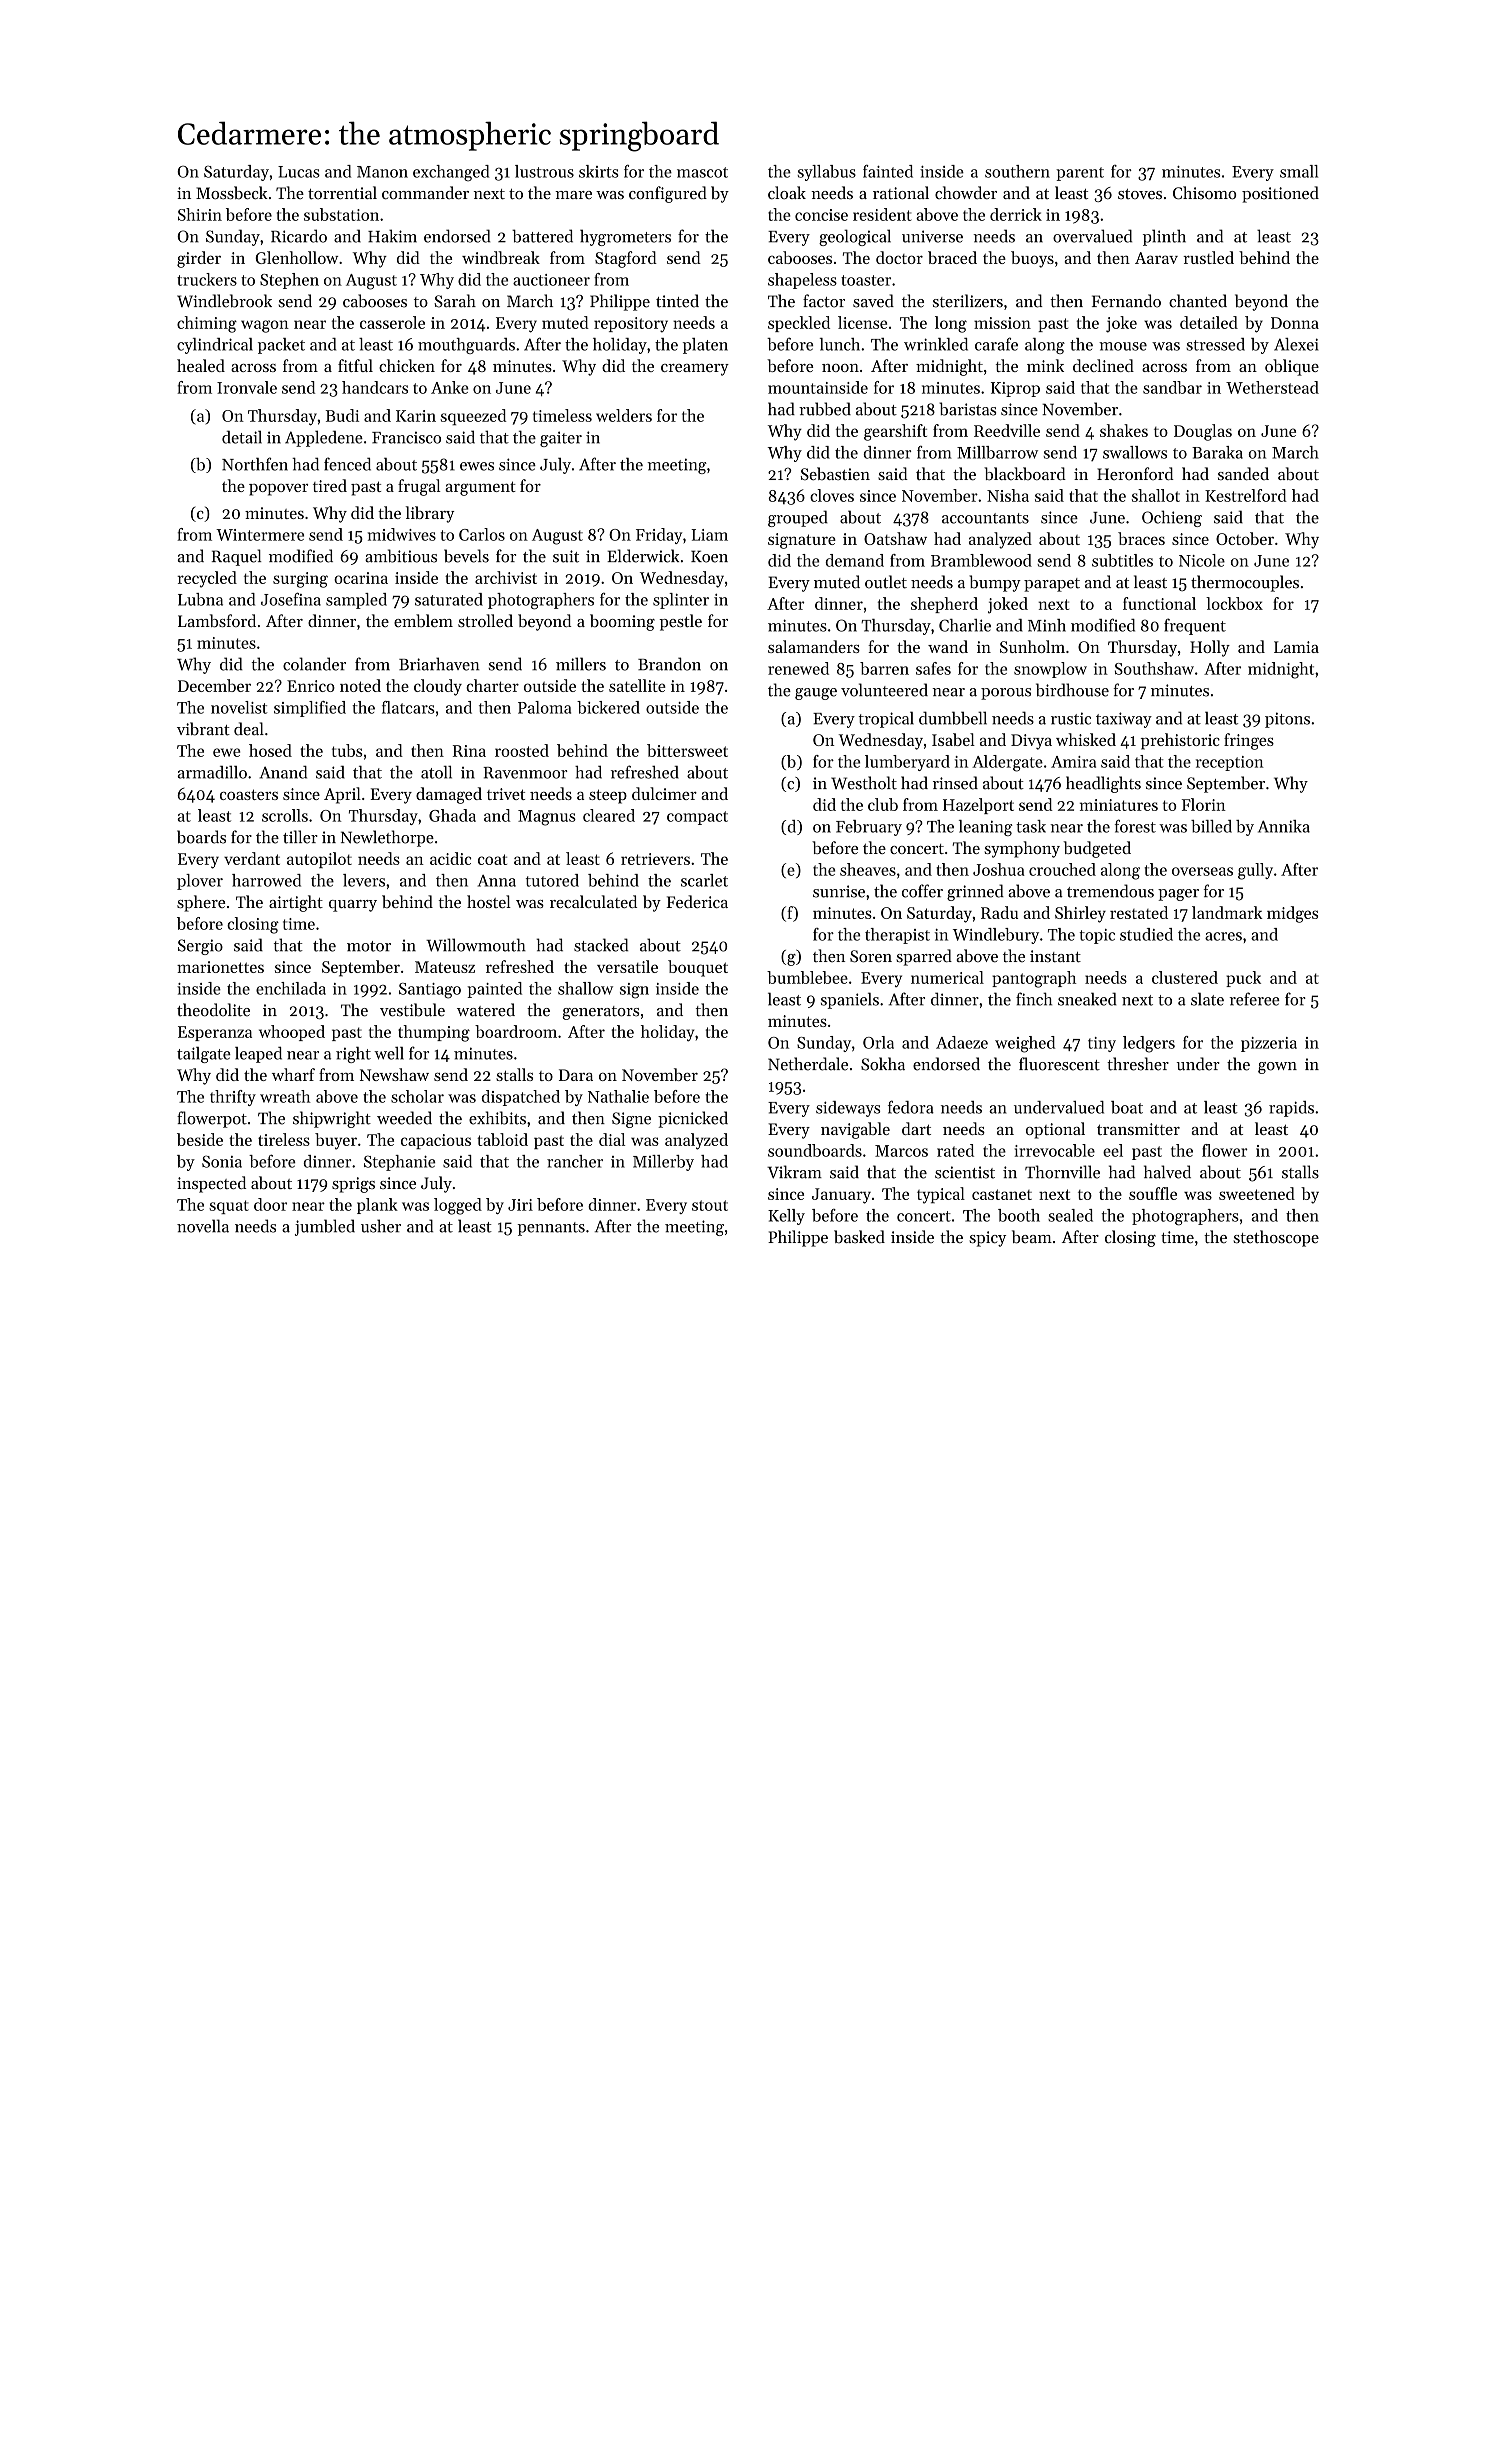  What do you see at coordinates (1272, 387) in the page?
I see `Wetherstead` at bounding box center [1272, 387].
